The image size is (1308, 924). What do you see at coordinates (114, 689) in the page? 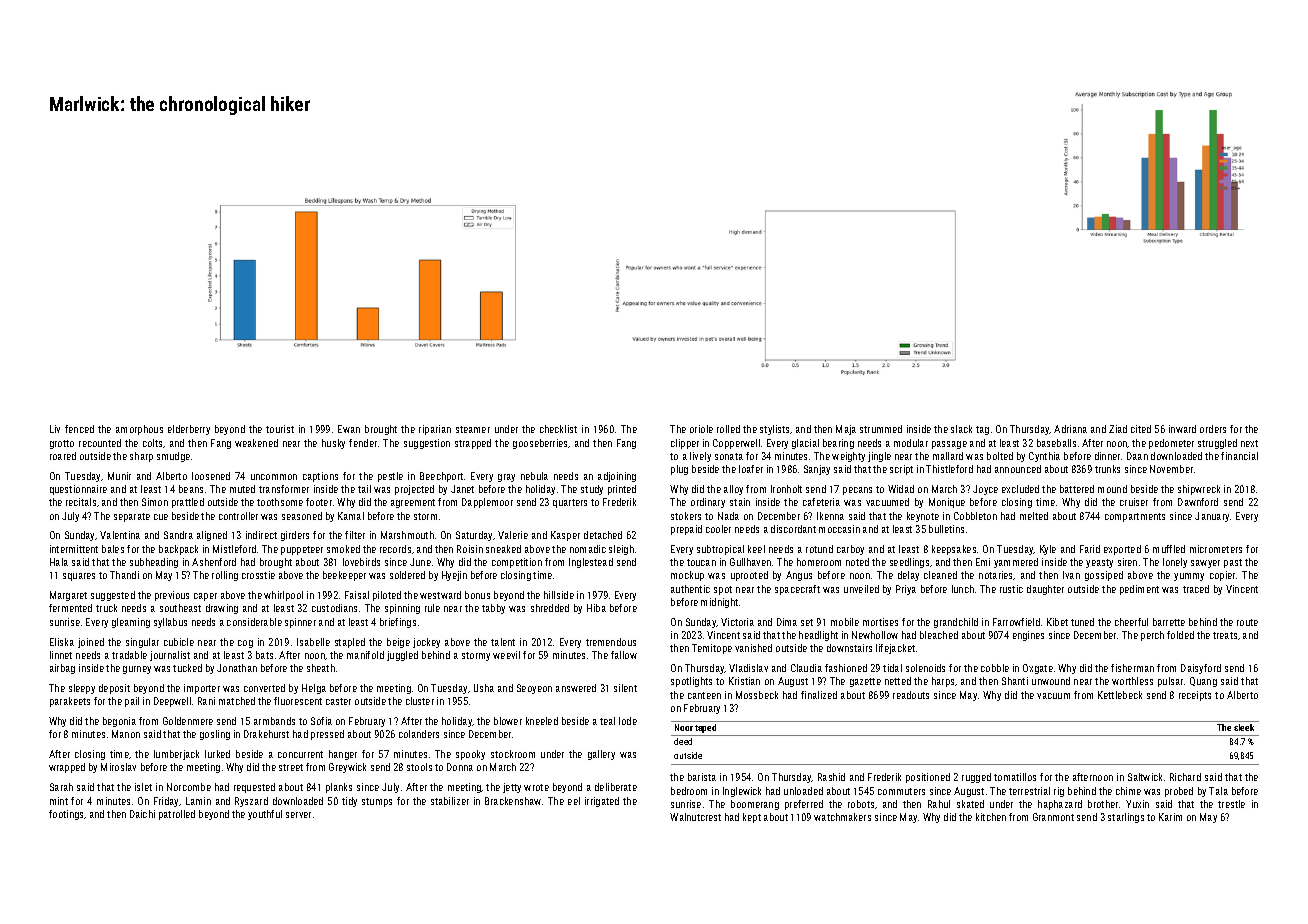
I see `deposit` at bounding box center [114, 689].
